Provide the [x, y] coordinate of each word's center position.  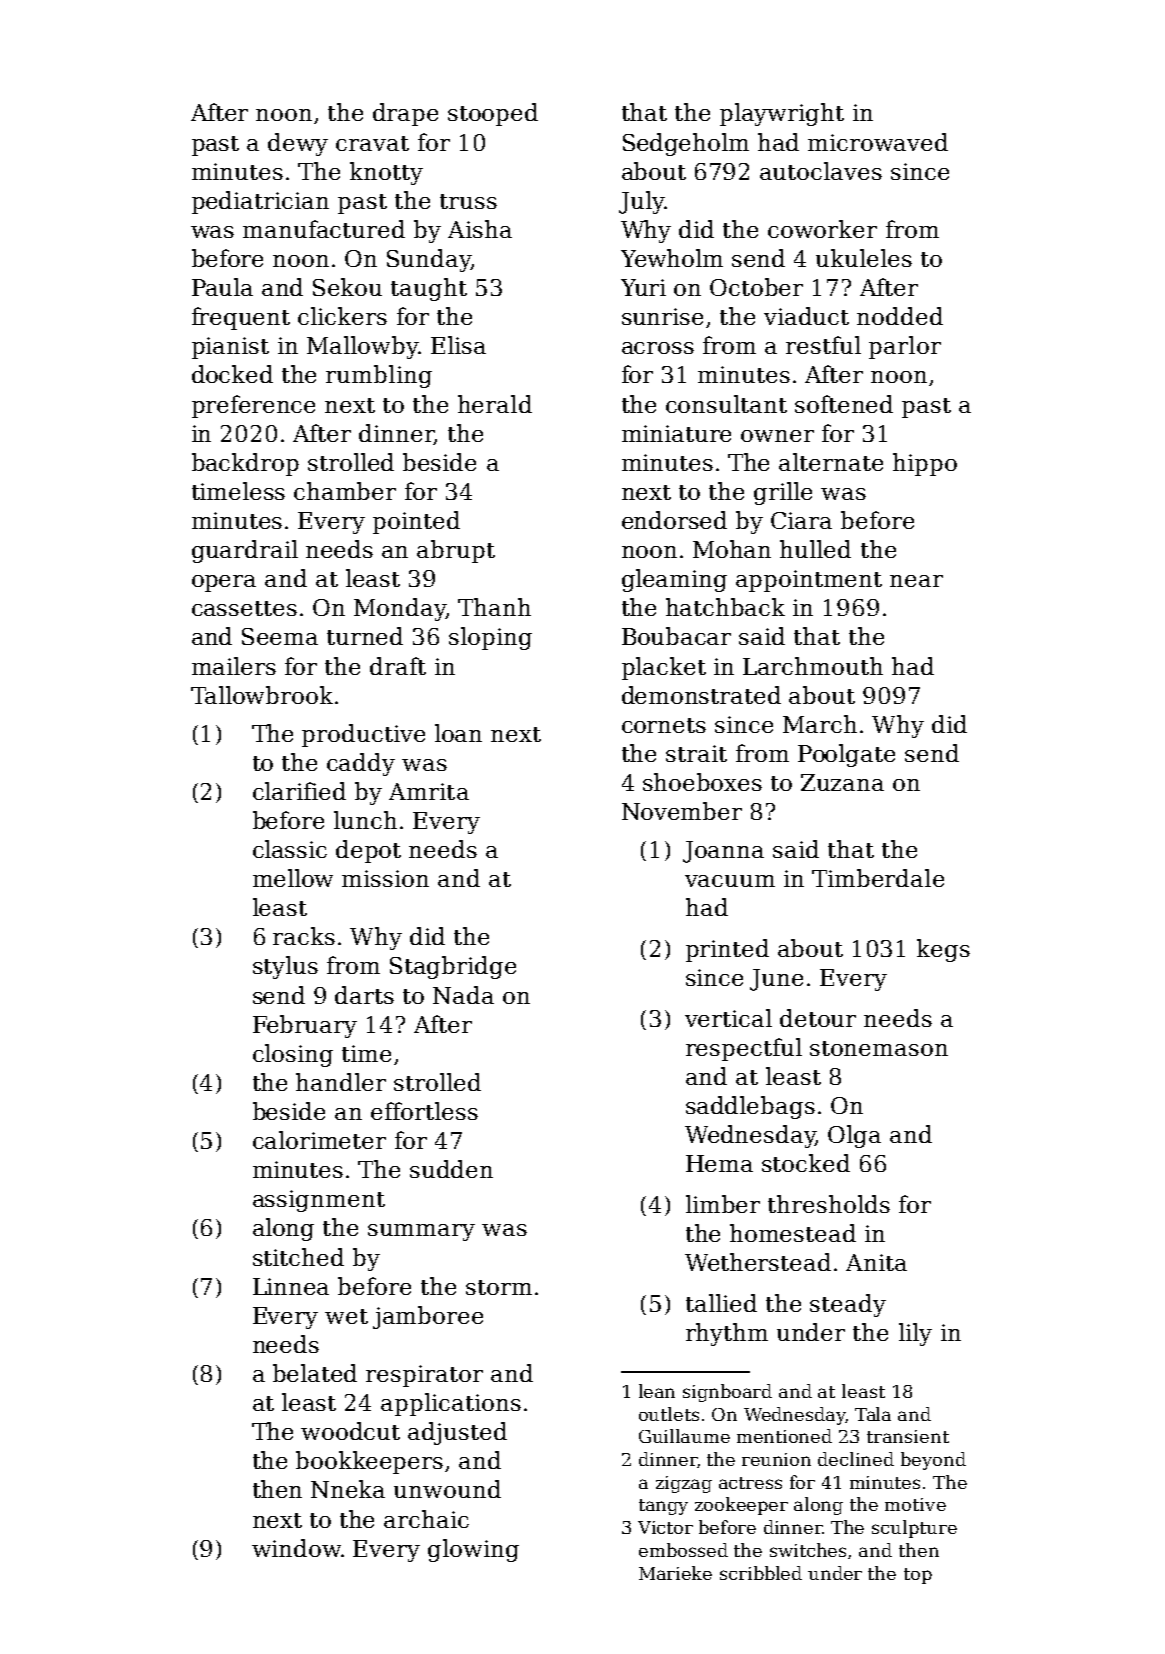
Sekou [347, 287]
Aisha [480, 229]
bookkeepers [369, 1462]
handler [341, 1082]
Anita [876, 1262]
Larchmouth [813, 666]
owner [777, 436]
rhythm [727, 1334]
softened [844, 404]
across [658, 348]
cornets [664, 725]
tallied [721, 1303]
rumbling [379, 376]
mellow [293, 878]
